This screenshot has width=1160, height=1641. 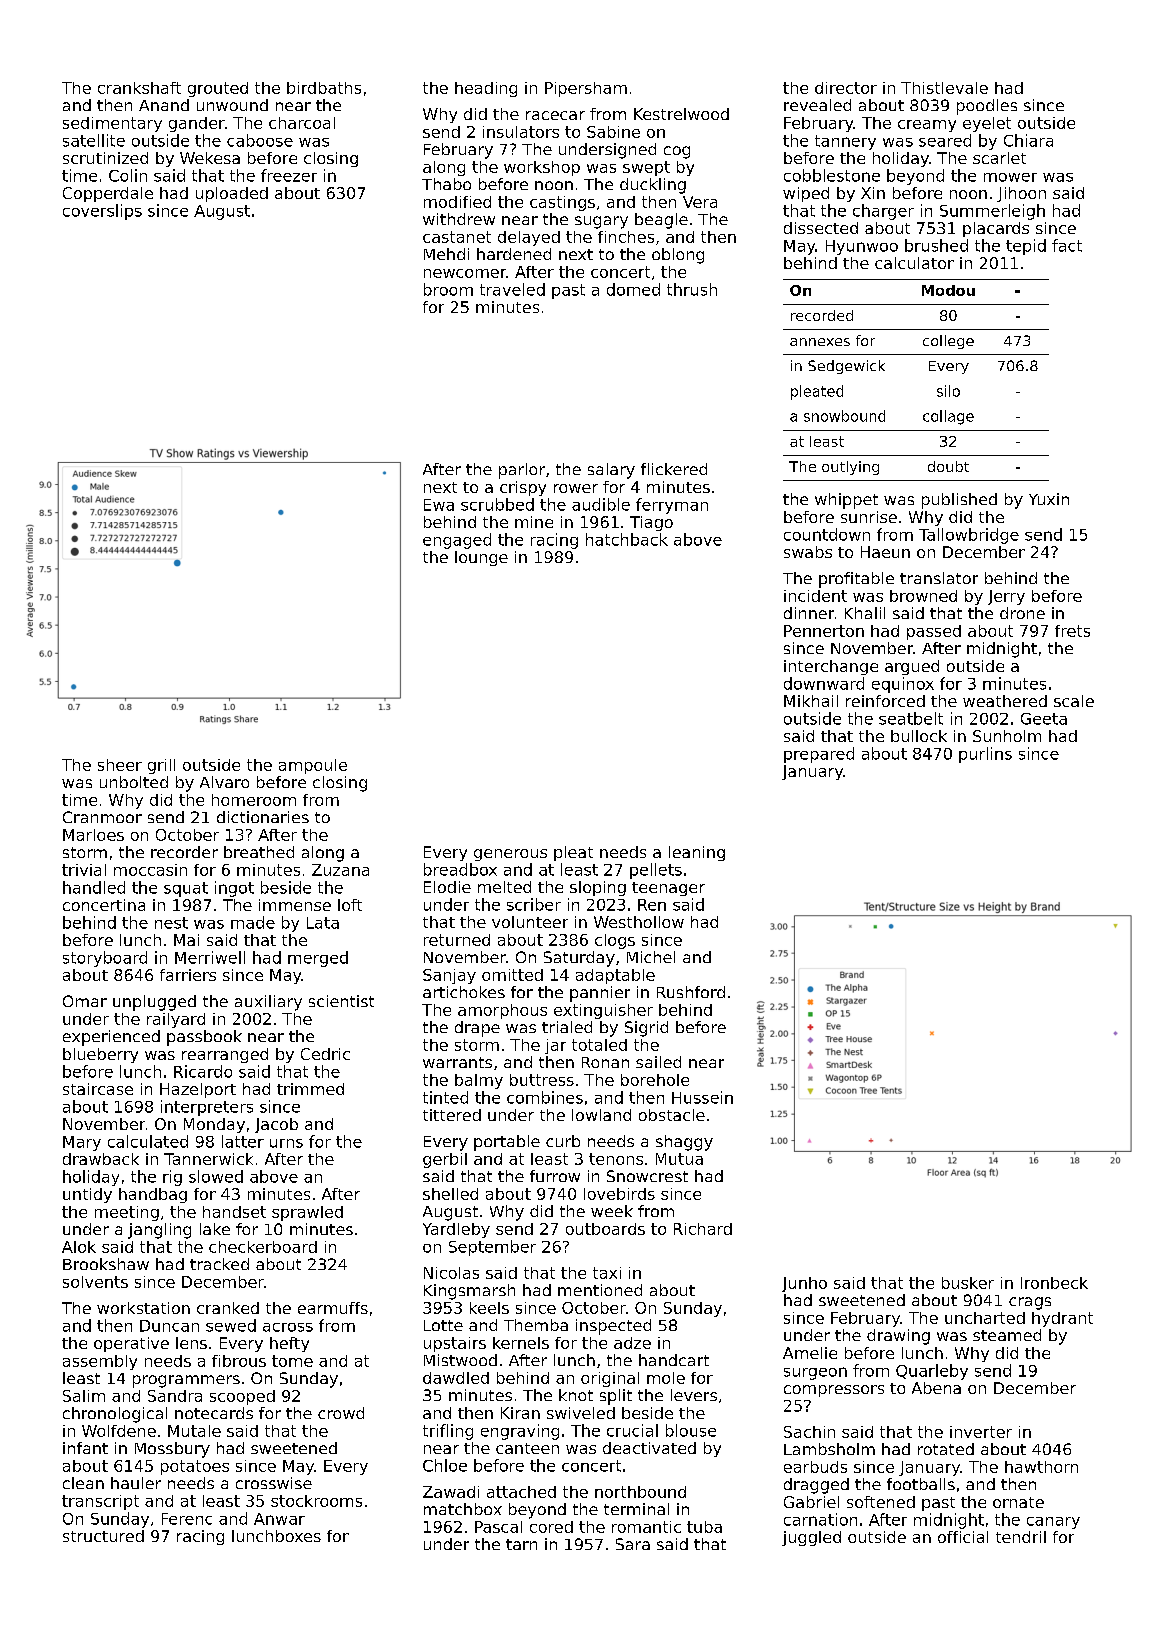 I want to click on tome, so click(x=292, y=1361).
